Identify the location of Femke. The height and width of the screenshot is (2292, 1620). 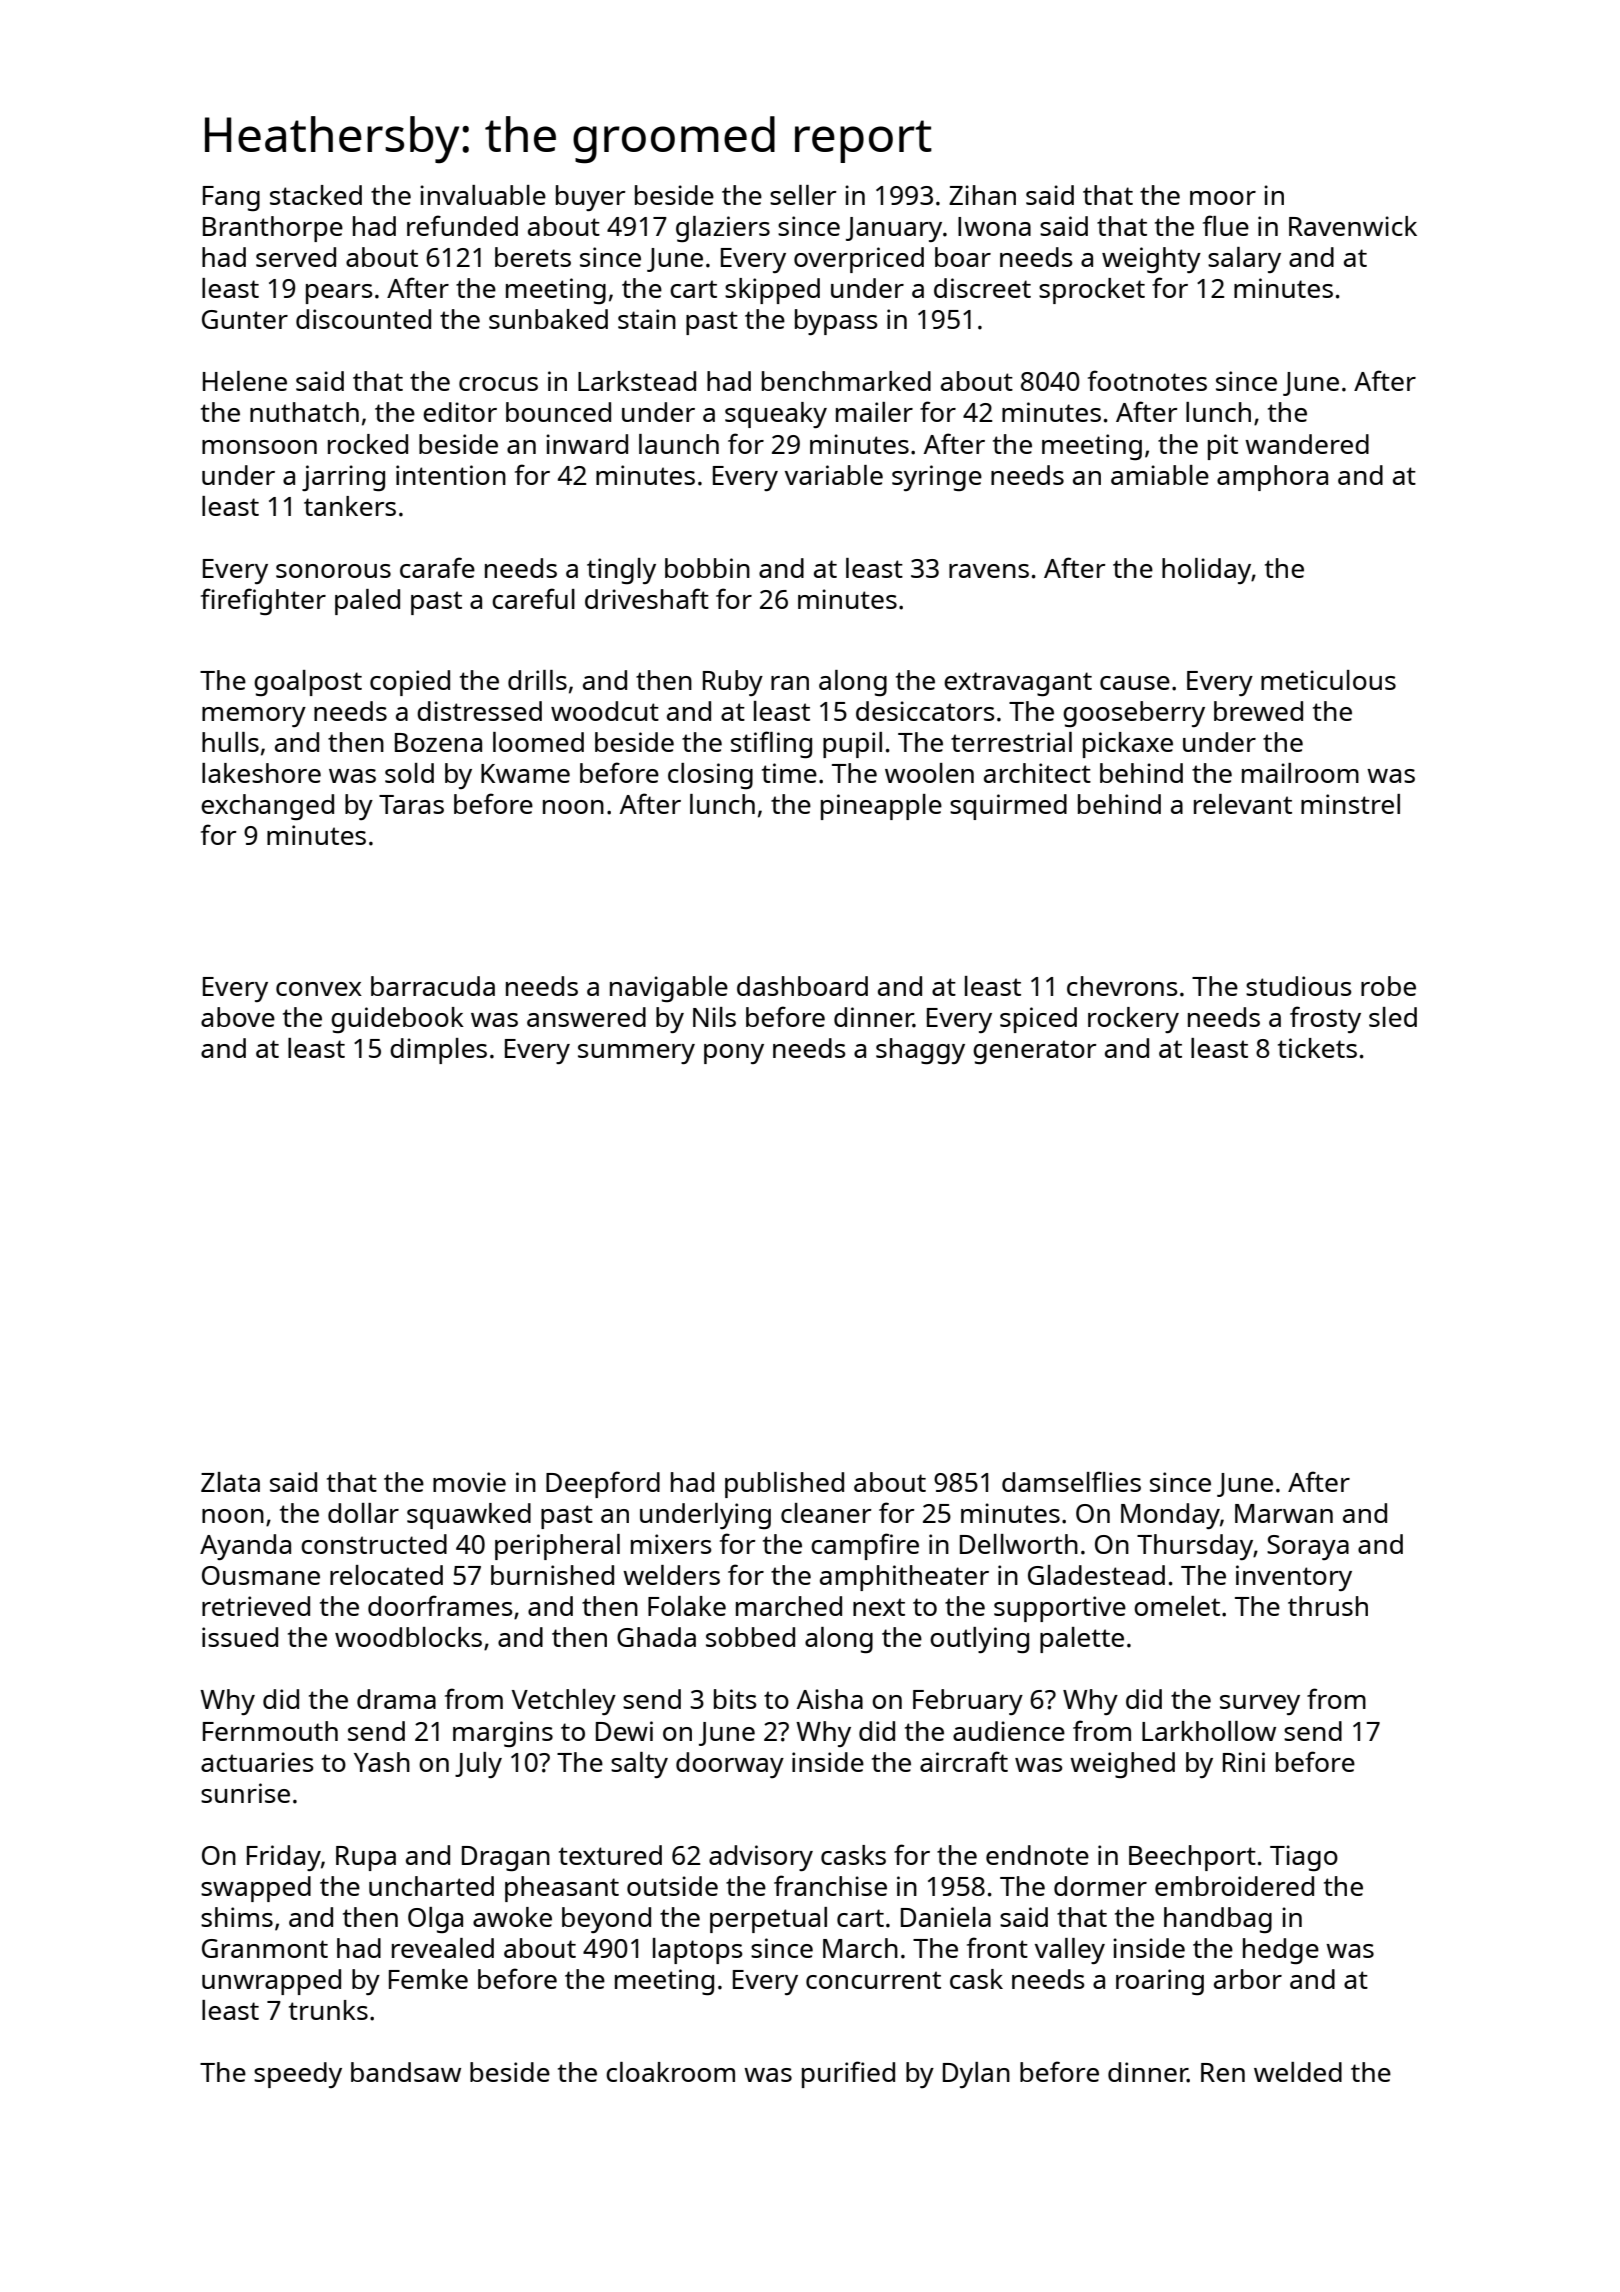
(428, 1979).
